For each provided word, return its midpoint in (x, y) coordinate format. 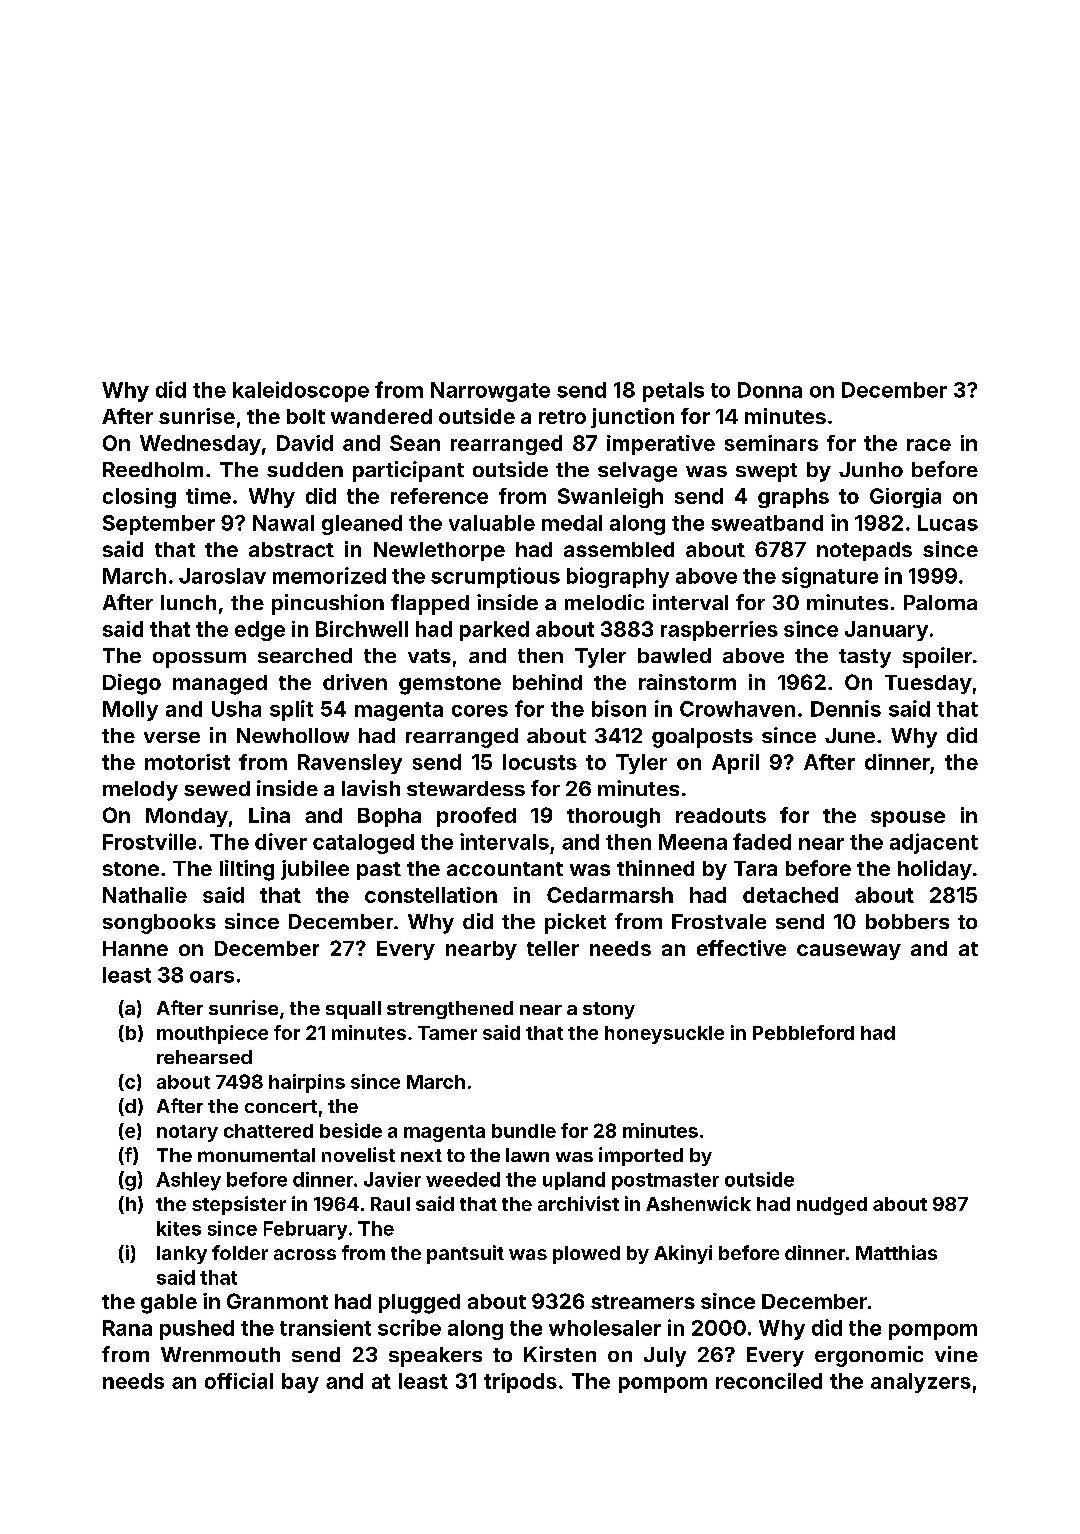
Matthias (896, 1252)
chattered (268, 1131)
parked (494, 631)
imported (641, 1156)
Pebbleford (803, 1032)
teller (553, 948)
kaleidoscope (301, 391)
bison (619, 708)
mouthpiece (212, 1034)
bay (300, 1383)
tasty (865, 658)
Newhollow (293, 735)
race (929, 445)
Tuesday (928, 684)
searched (305, 655)
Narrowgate (490, 392)
